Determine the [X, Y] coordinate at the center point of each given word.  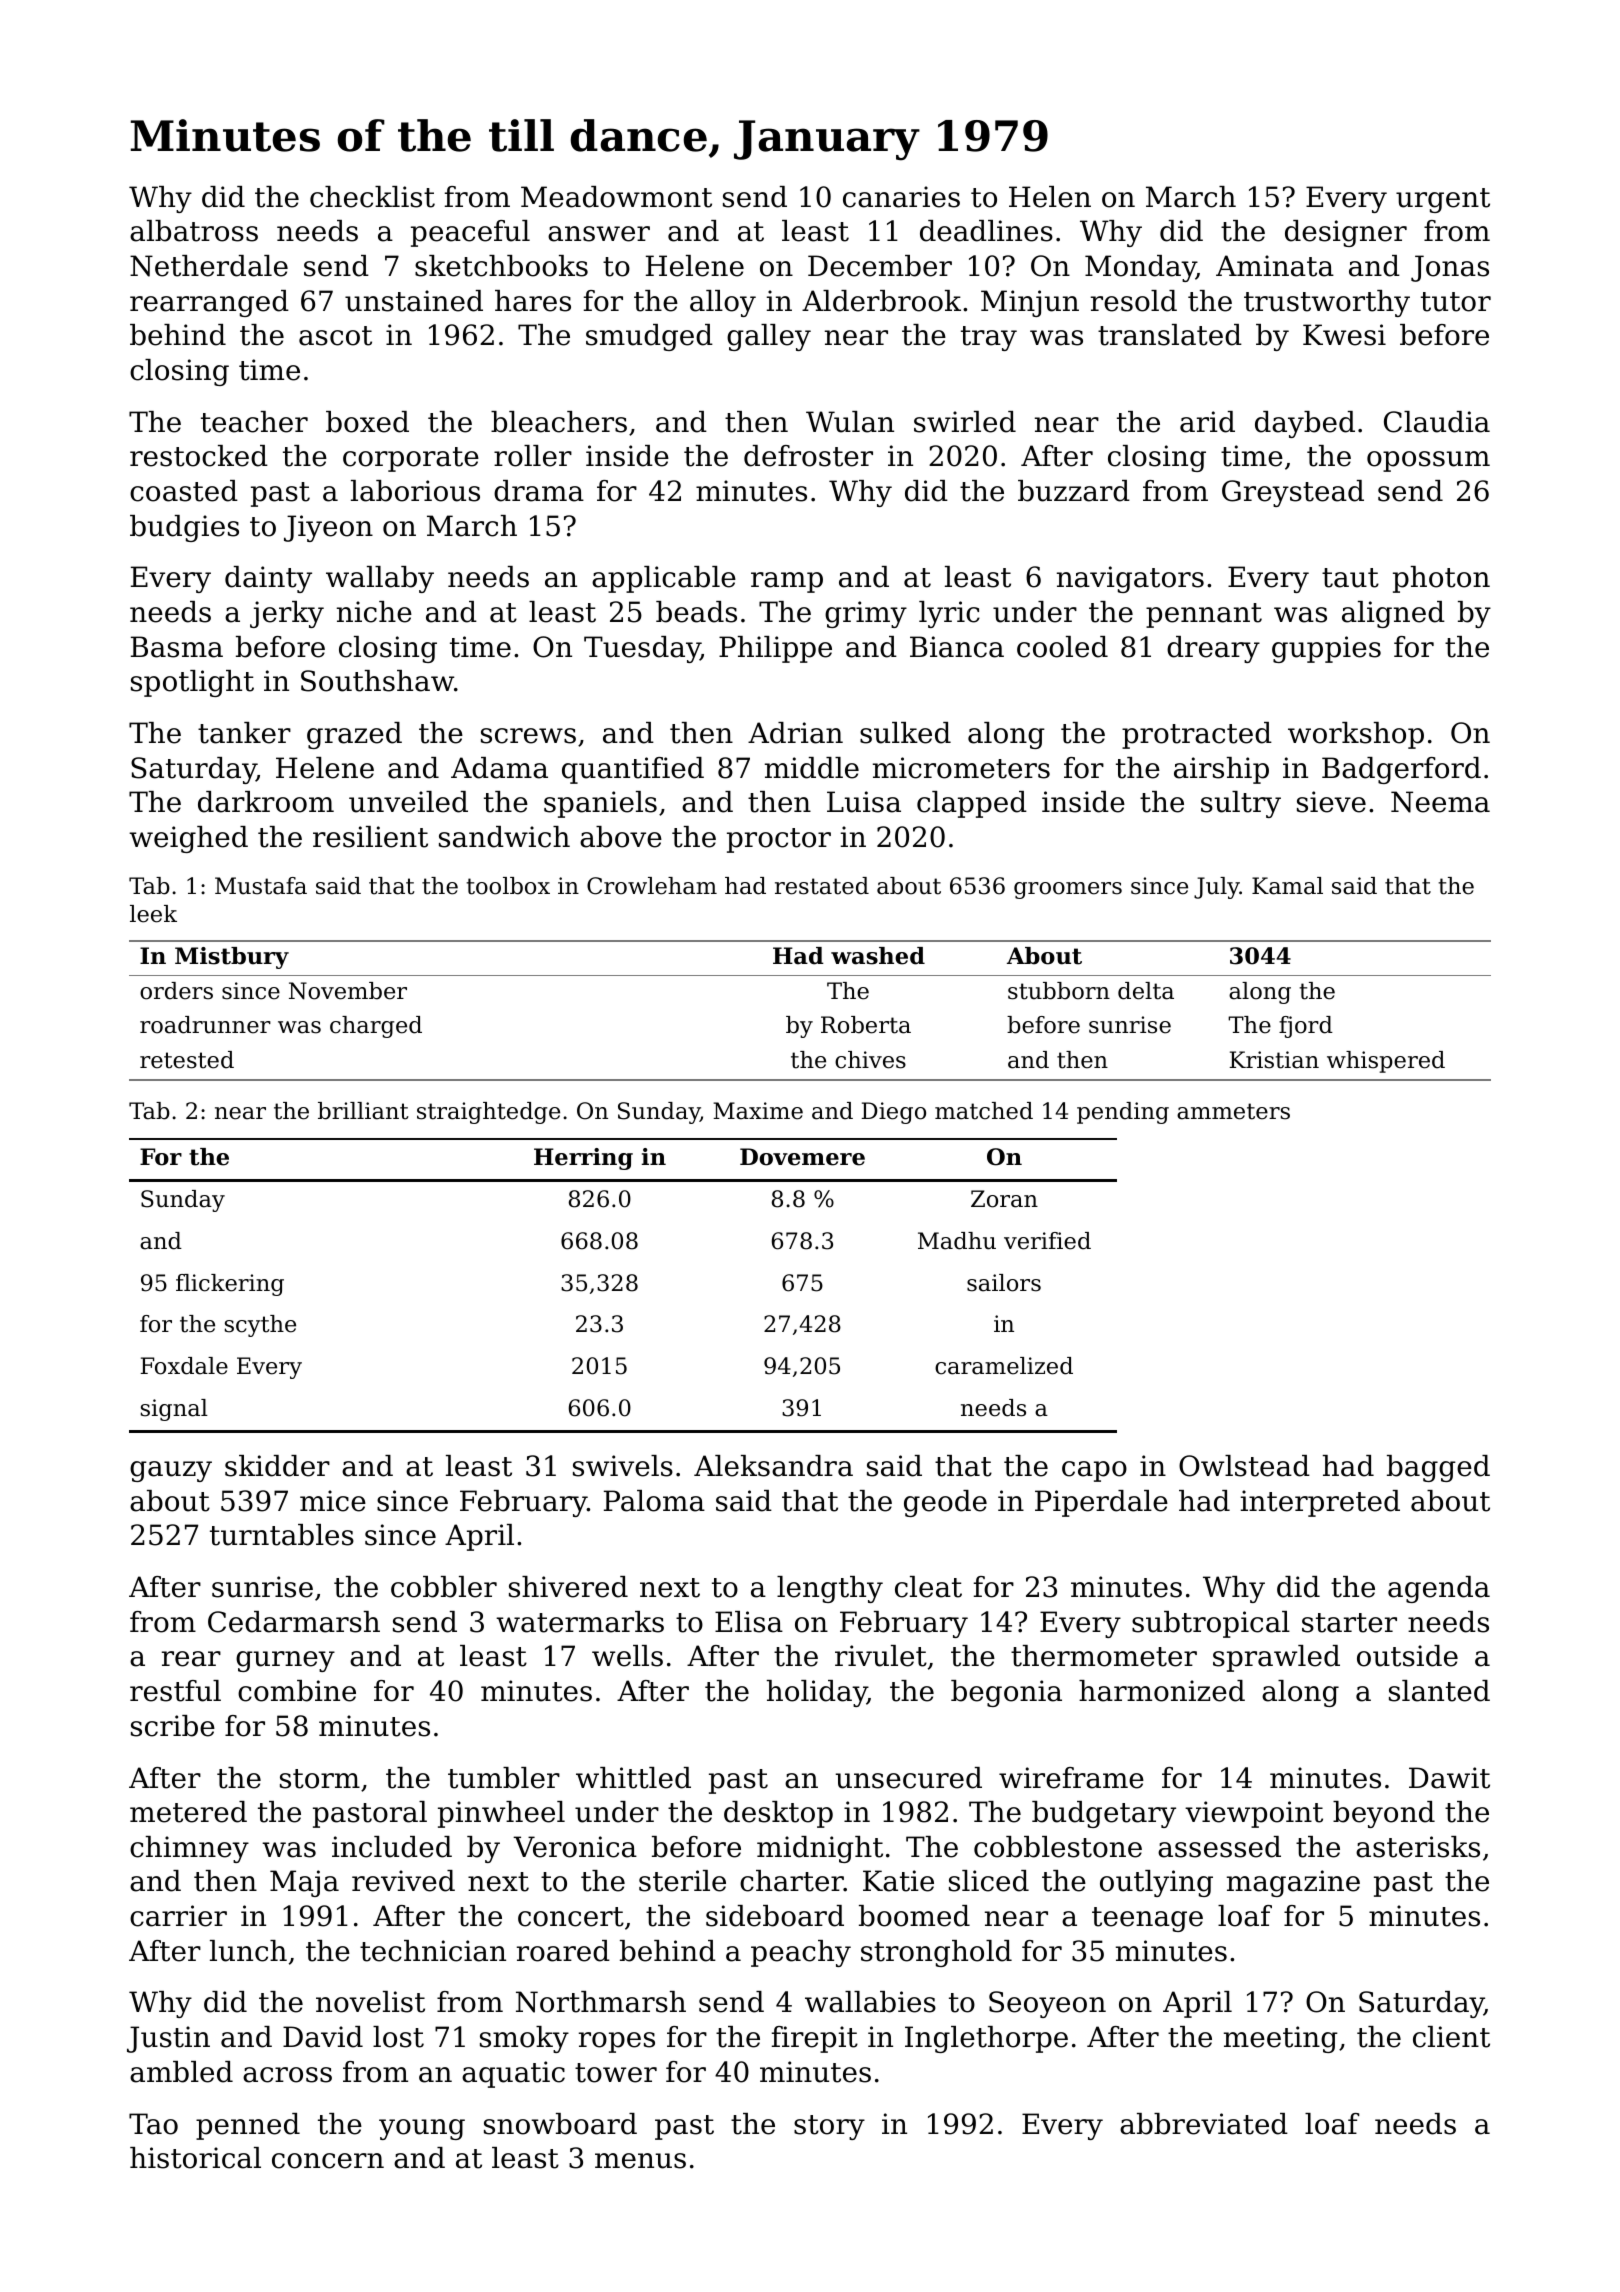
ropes [617, 2042]
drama [539, 491]
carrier [178, 1916]
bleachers [559, 422]
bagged [1438, 1468]
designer [1346, 233]
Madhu [957, 1241]
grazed [354, 735]
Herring [583, 1159]
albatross [194, 231]
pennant [1204, 615]
